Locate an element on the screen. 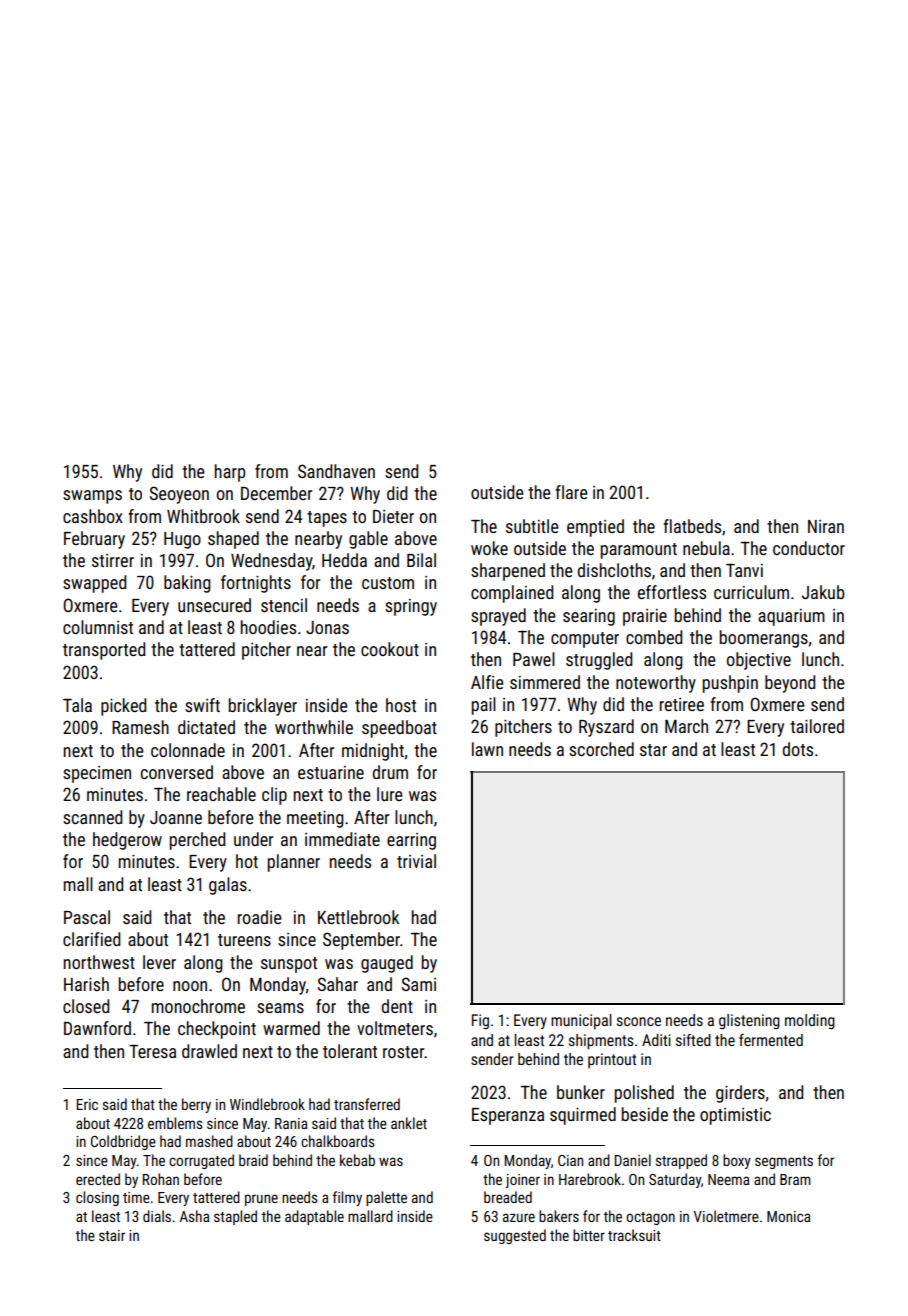 The width and height of the screenshot is (908, 1316). Jakub is located at coordinates (823, 592).
